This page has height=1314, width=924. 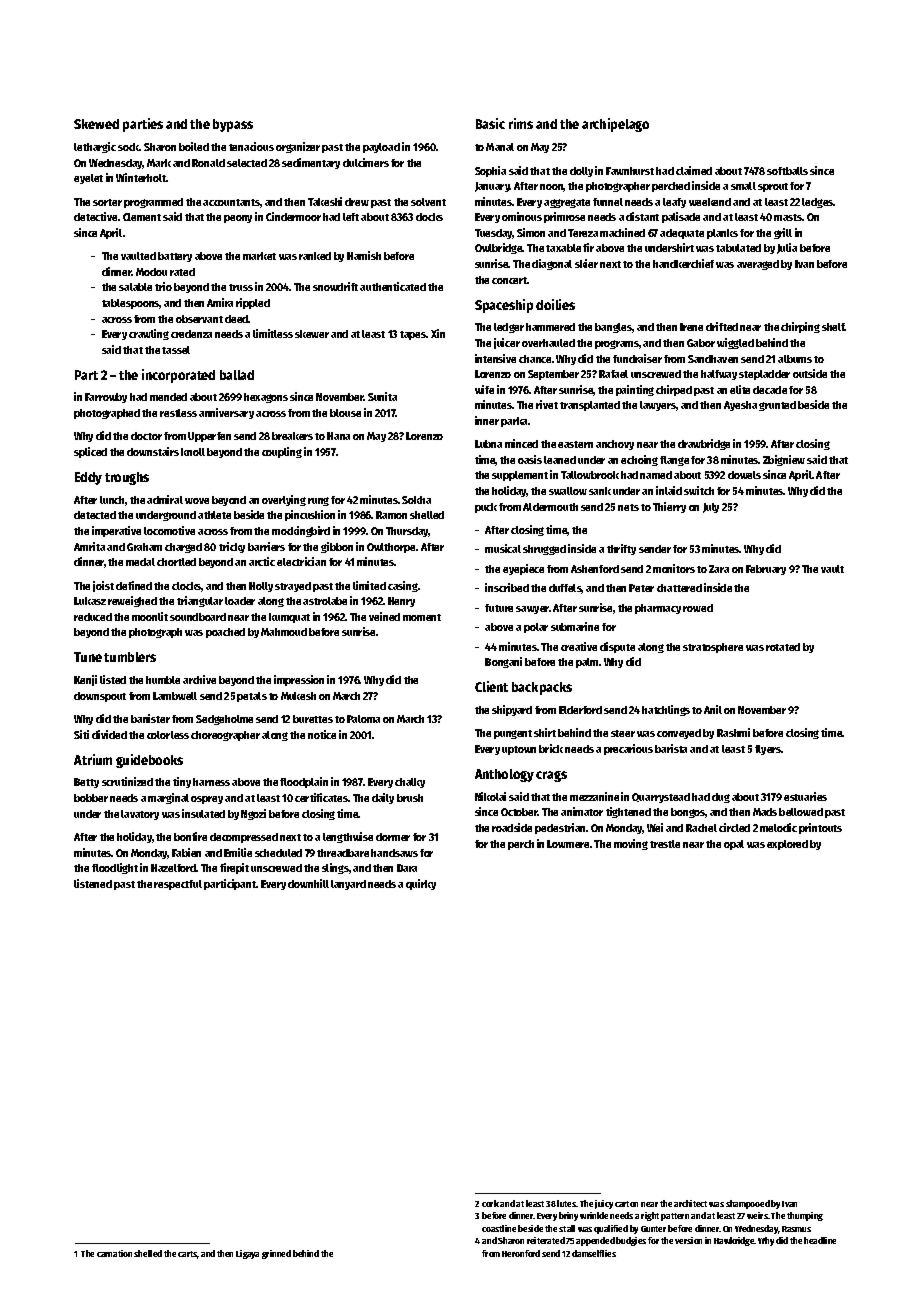 What do you see at coordinates (410, 783) in the page?
I see `chalky` at bounding box center [410, 783].
